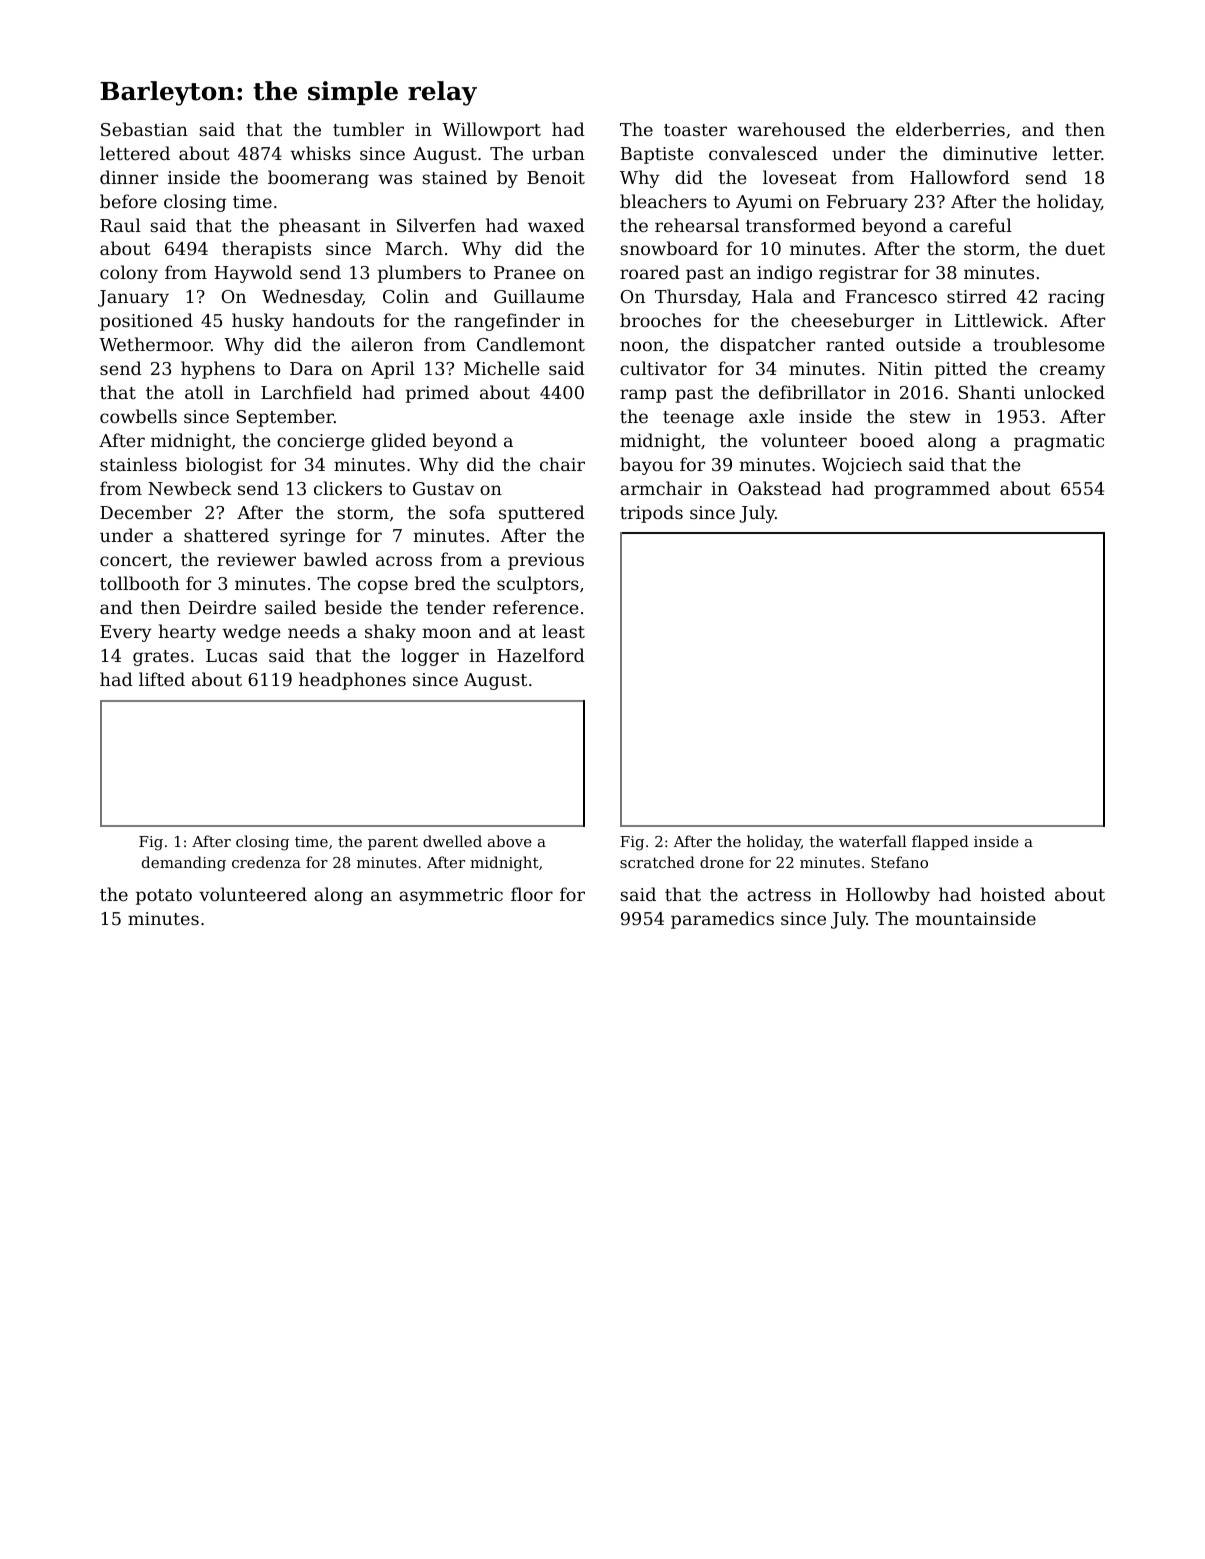 The image size is (1205, 1559). I want to click on Sebastian, so click(144, 129).
